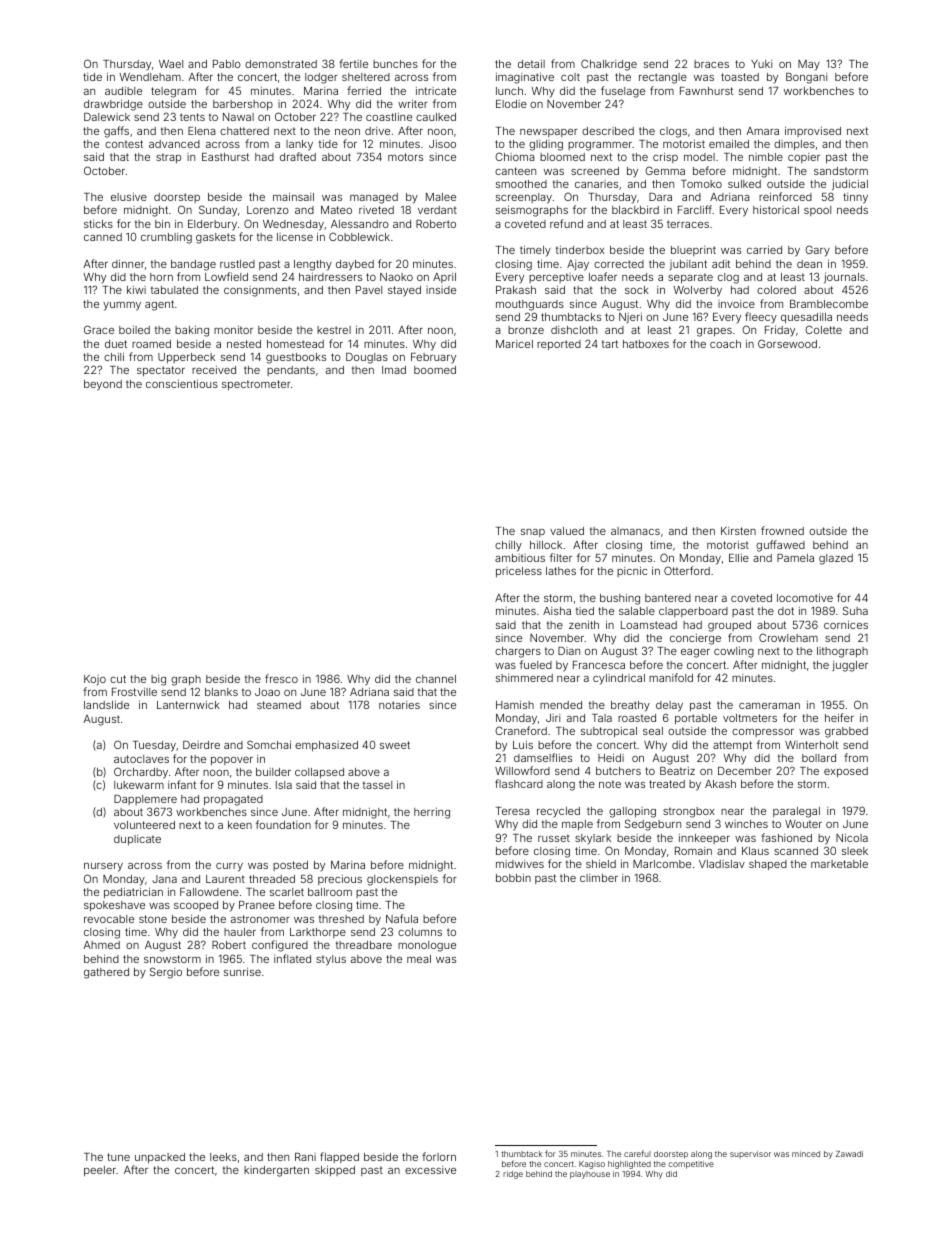 The height and width of the page is (1233, 952). Describe the element at coordinates (637, 1153) in the page. I see `careful` at that location.
